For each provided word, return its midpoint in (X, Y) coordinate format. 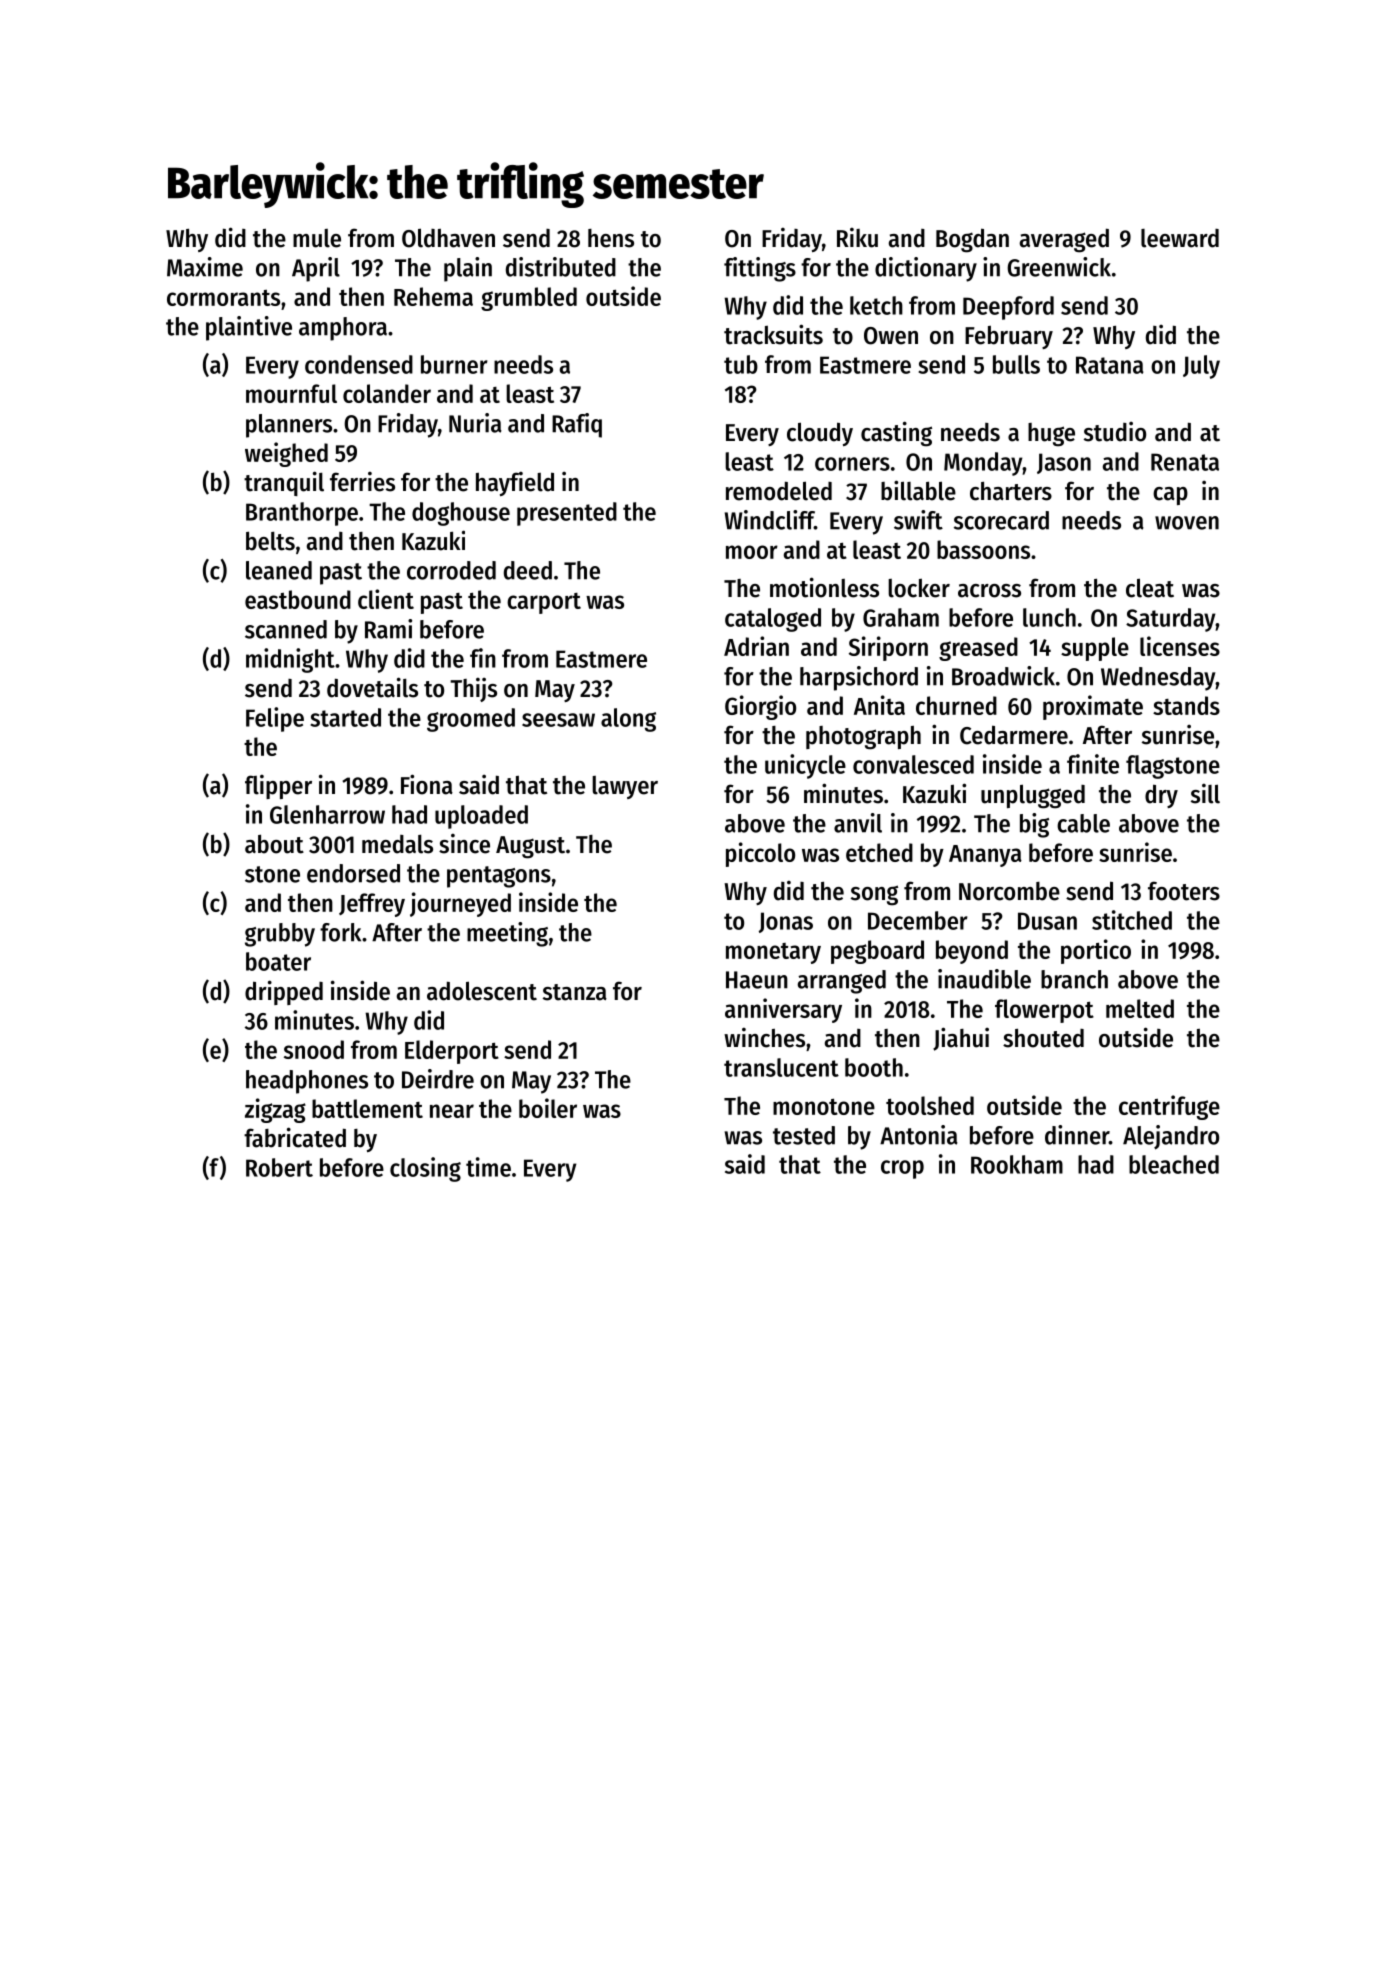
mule (317, 238)
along (628, 720)
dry (1161, 796)
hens (611, 238)
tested (804, 1135)
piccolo (760, 854)
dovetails (372, 687)
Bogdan (972, 240)
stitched (1132, 920)
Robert (279, 1167)
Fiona (427, 784)
